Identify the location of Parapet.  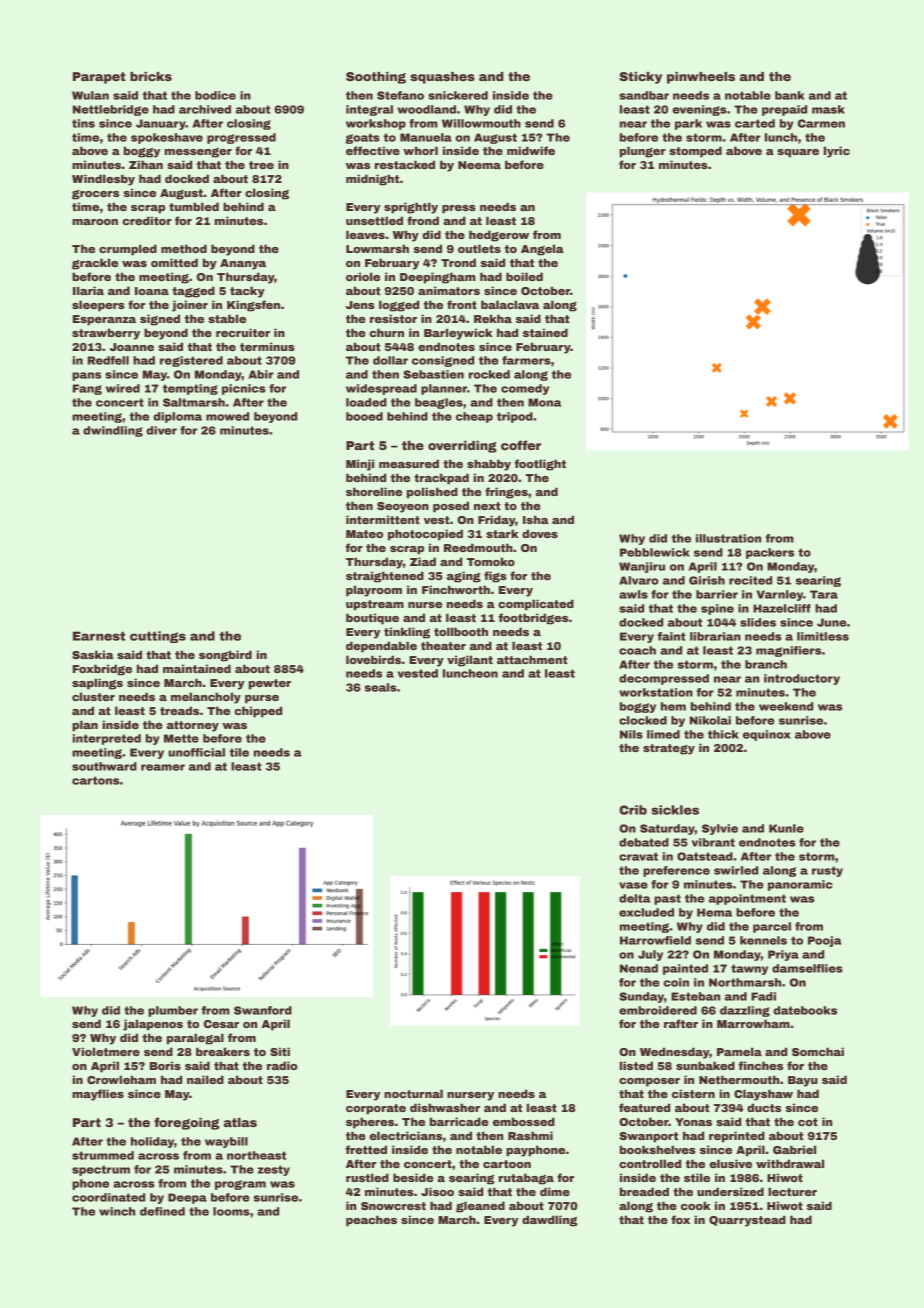
(99, 78).
